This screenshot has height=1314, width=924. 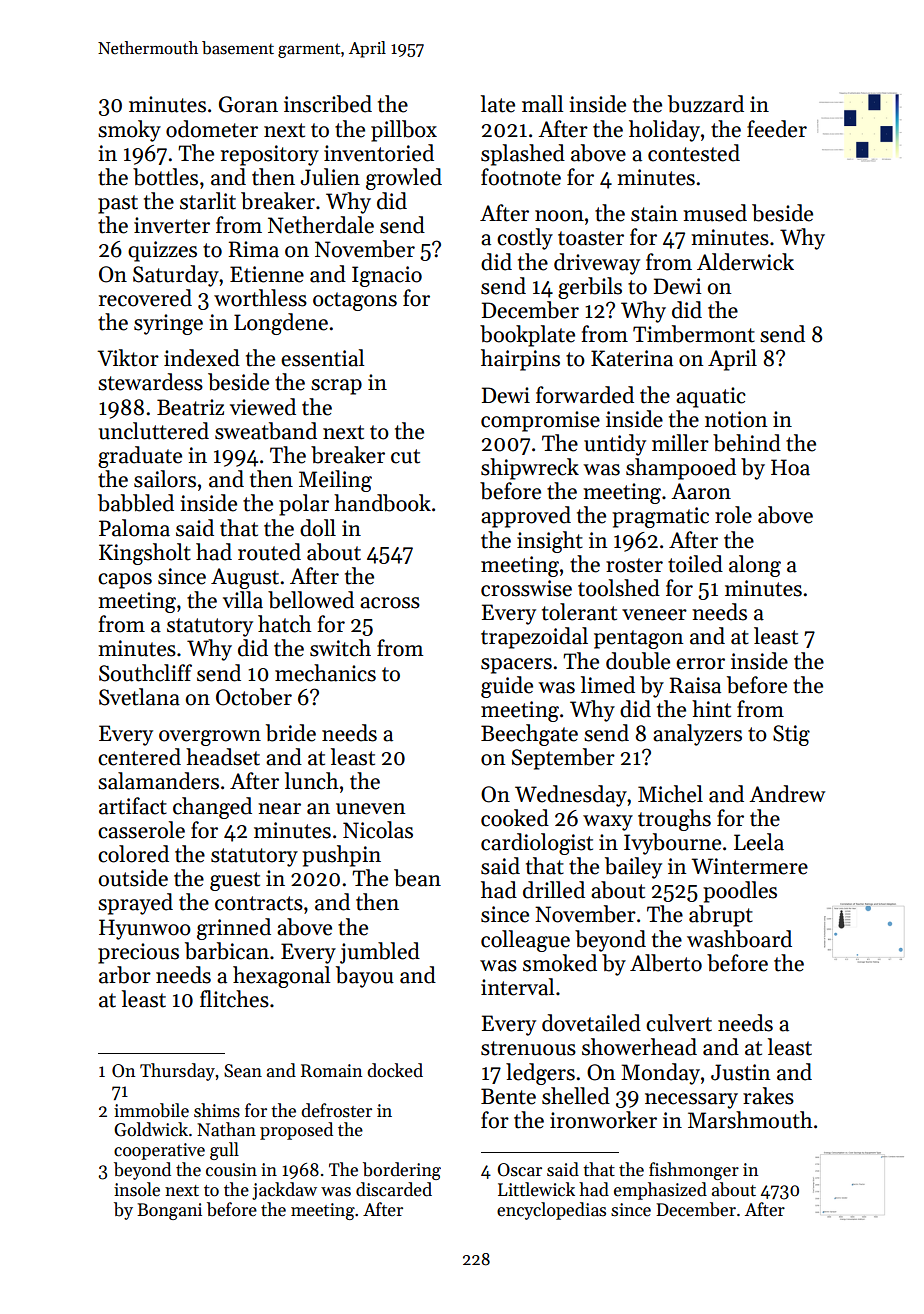 What do you see at coordinates (745, 262) in the screenshot?
I see `Alderwick` at bounding box center [745, 262].
